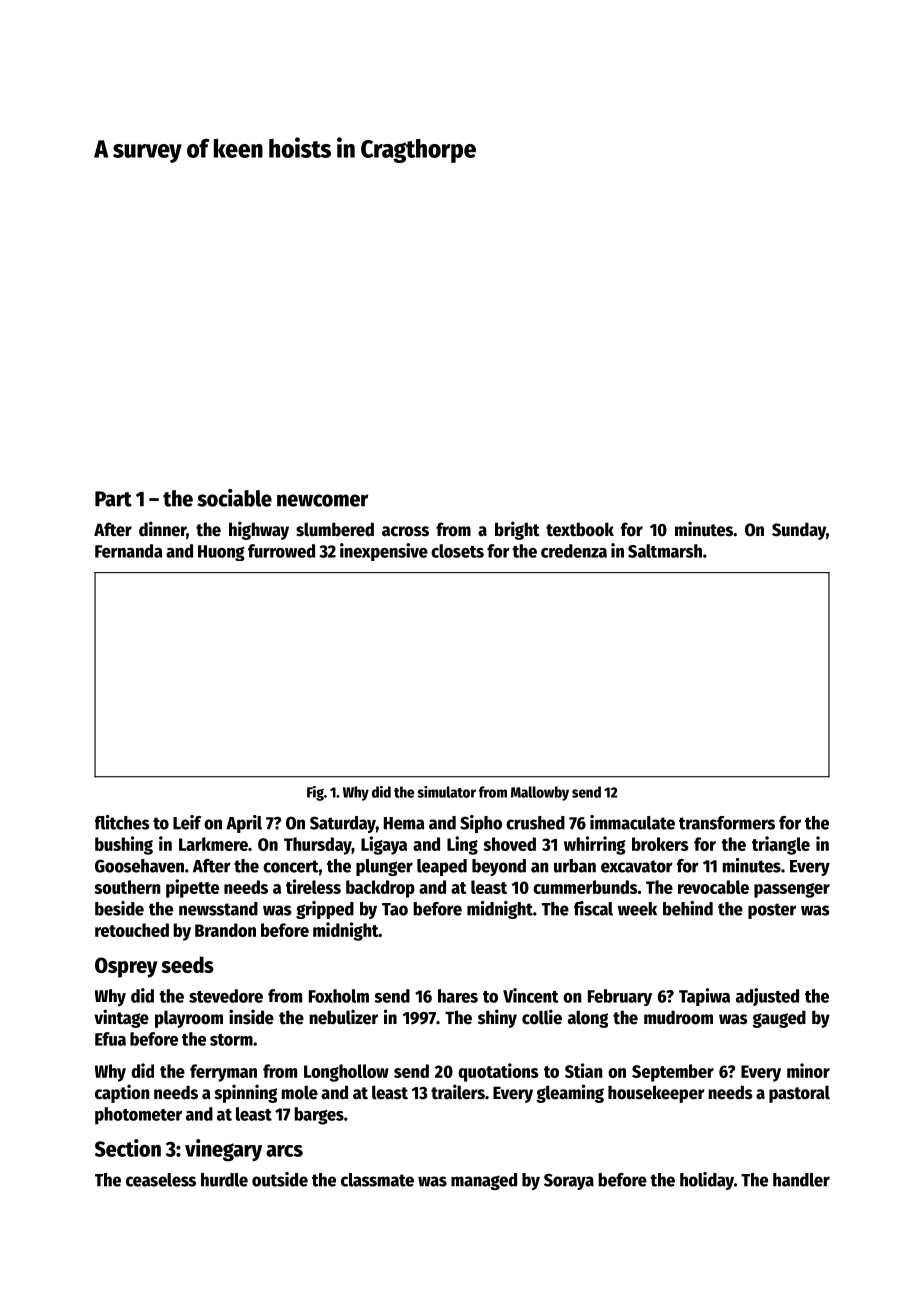 The width and height of the screenshot is (924, 1314). Describe the element at coordinates (384, 552) in the screenshot. I see `inexpensive` at that location.
